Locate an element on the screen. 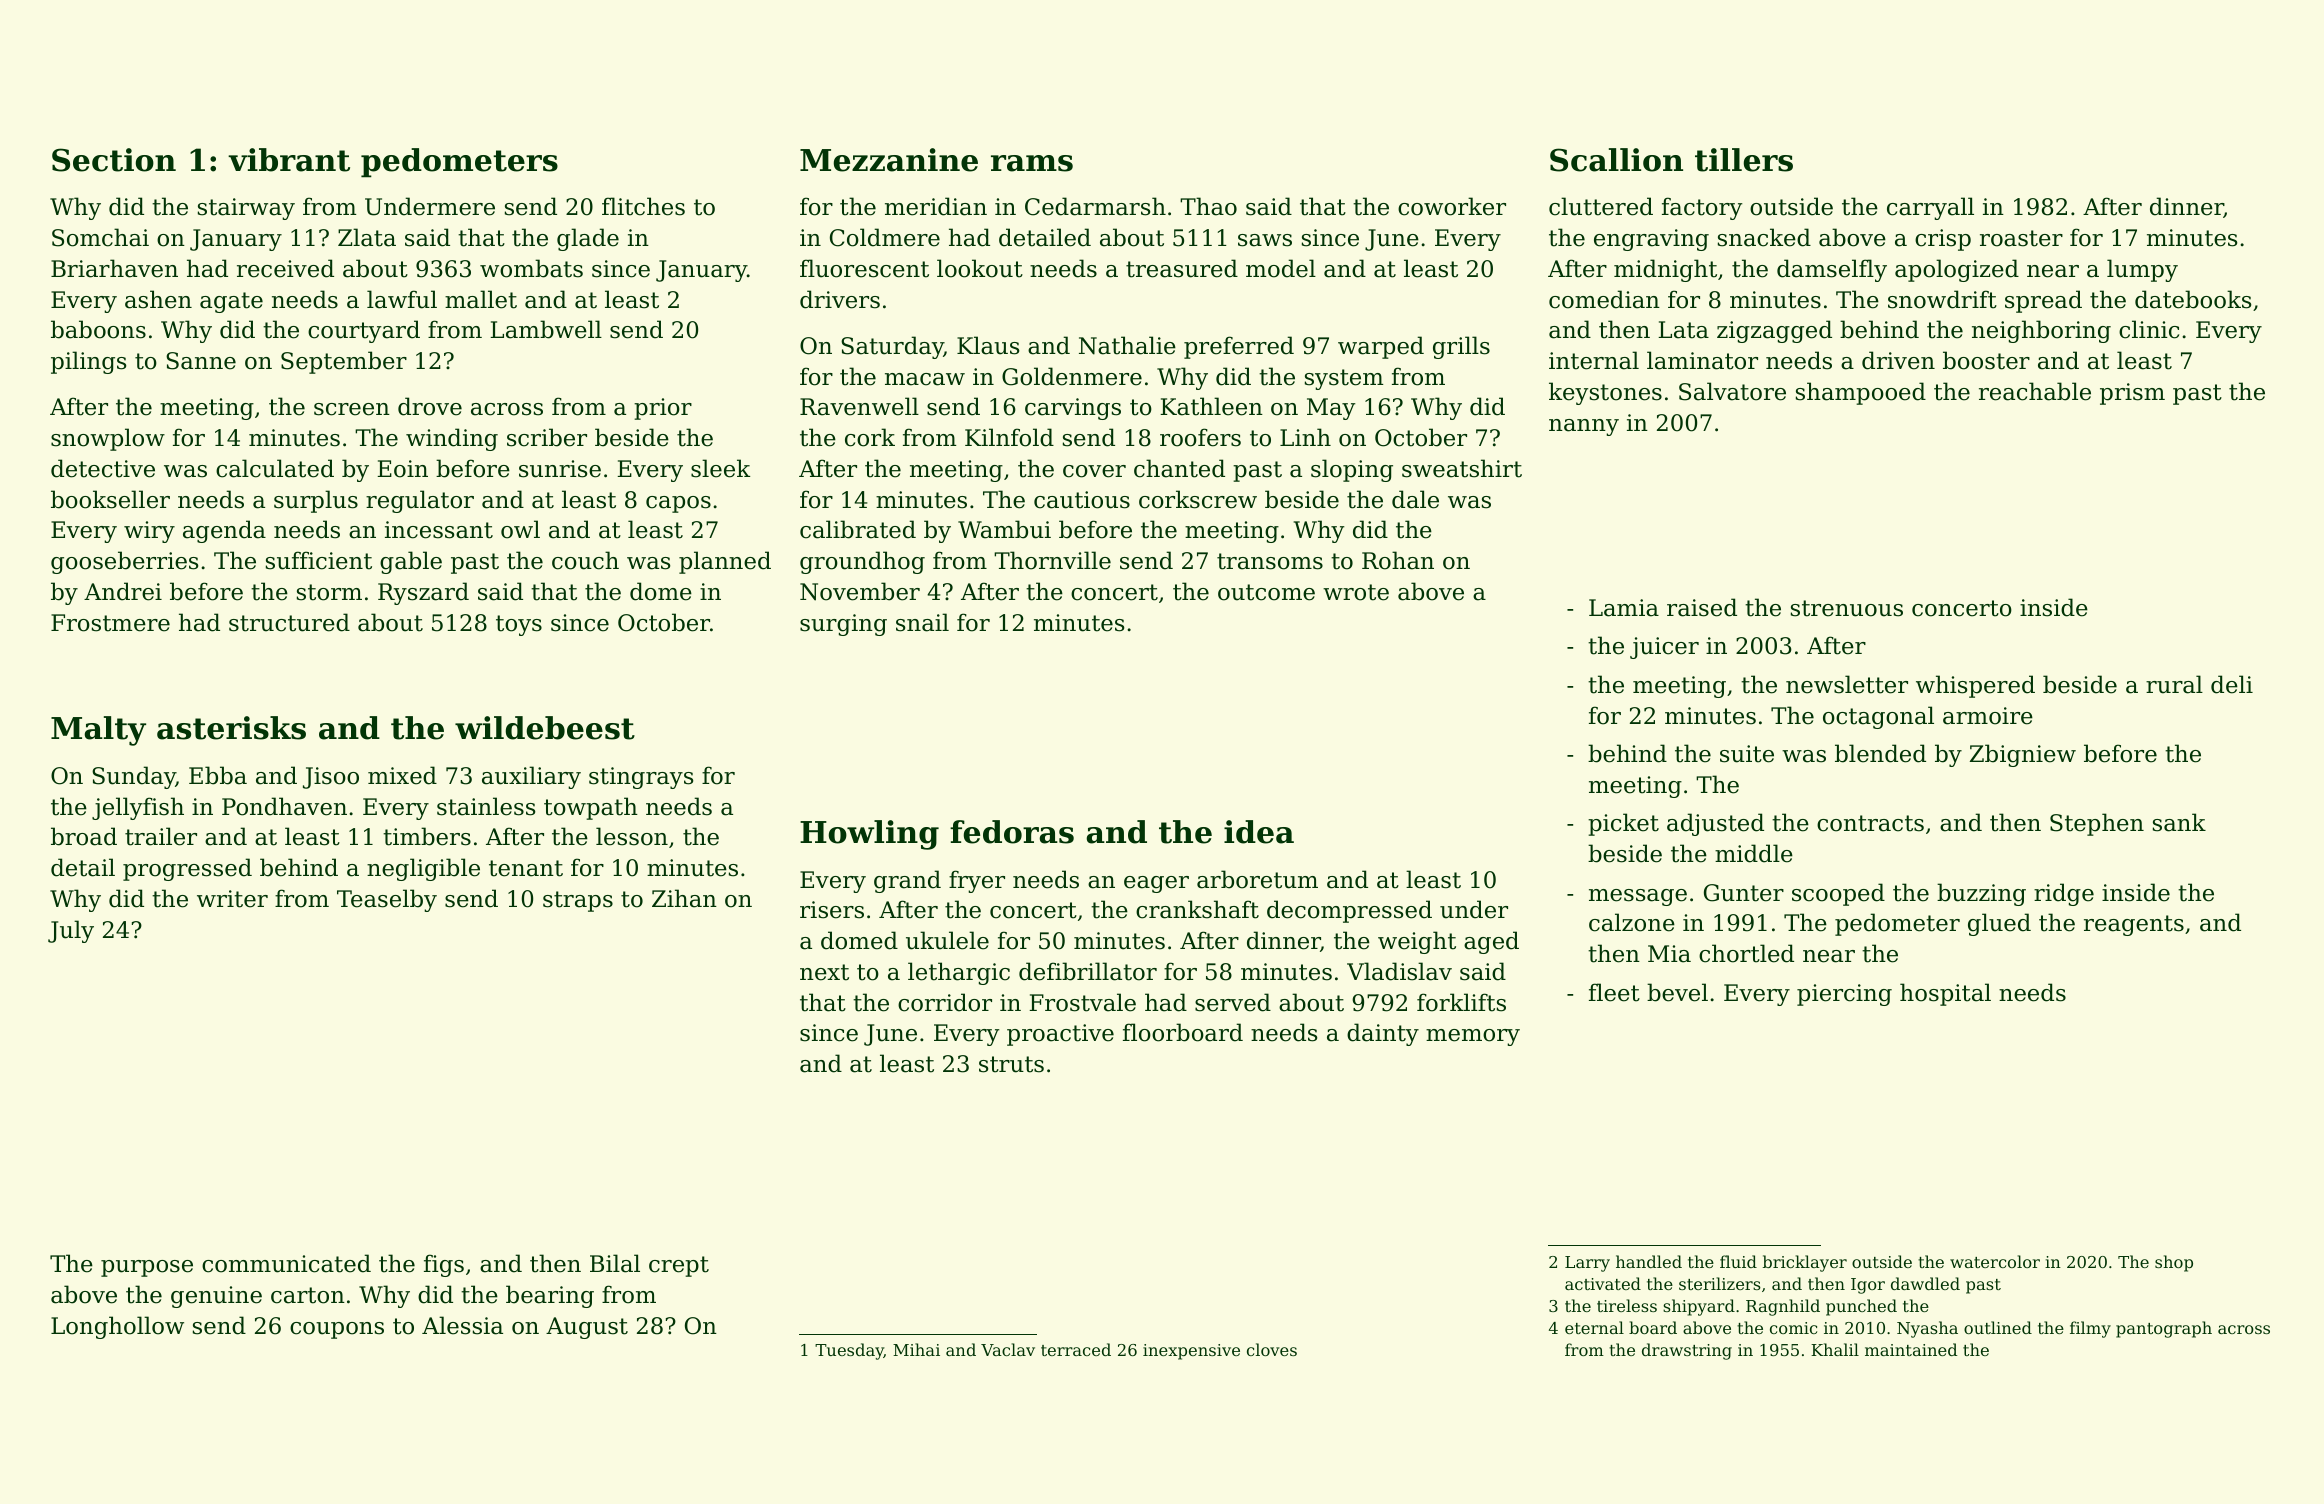 The image size is (2324, 1504). agate is located at coordinates (231, 302).
